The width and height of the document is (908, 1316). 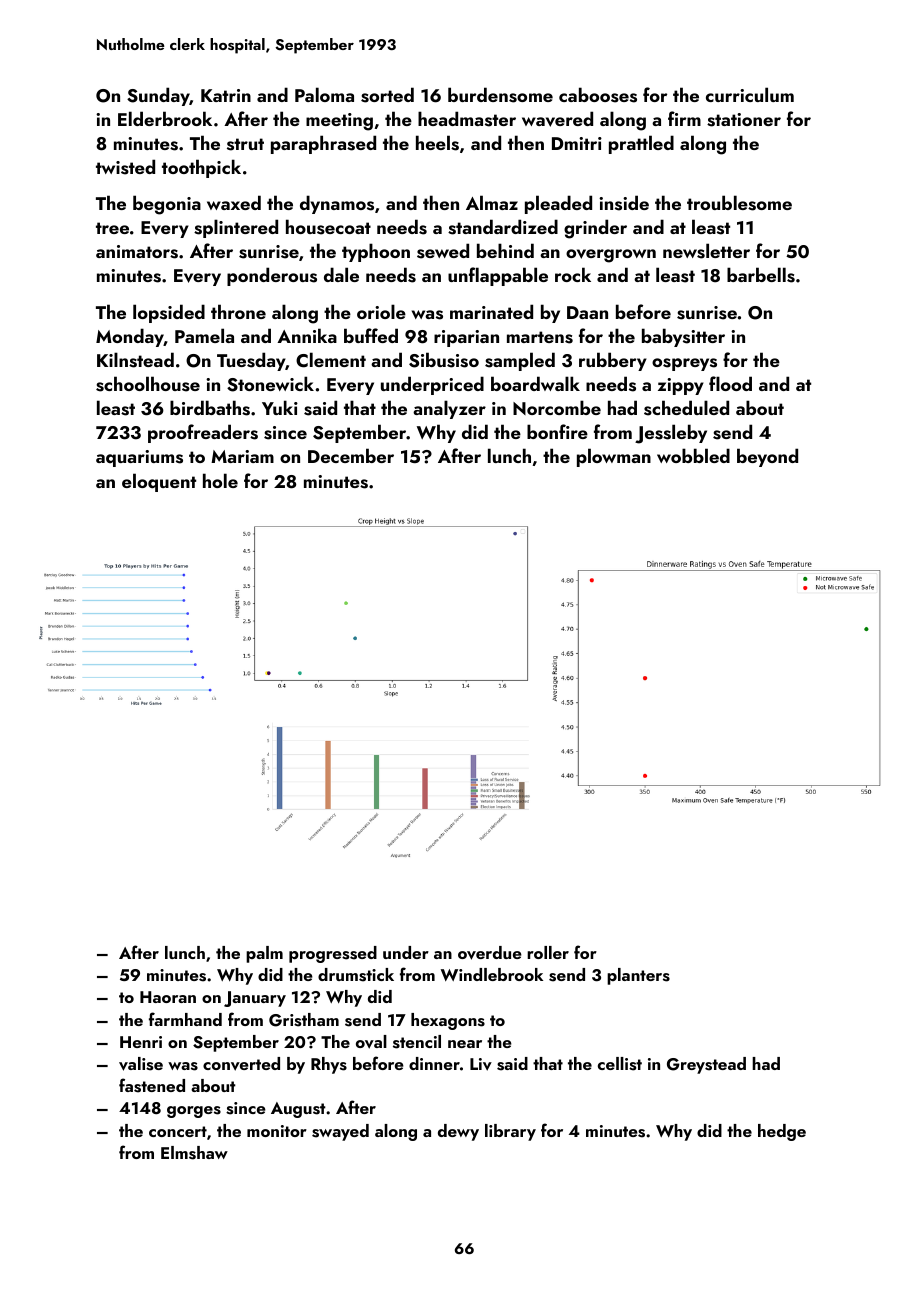 I want to click on Katrin, so click(x=226, y=95).
